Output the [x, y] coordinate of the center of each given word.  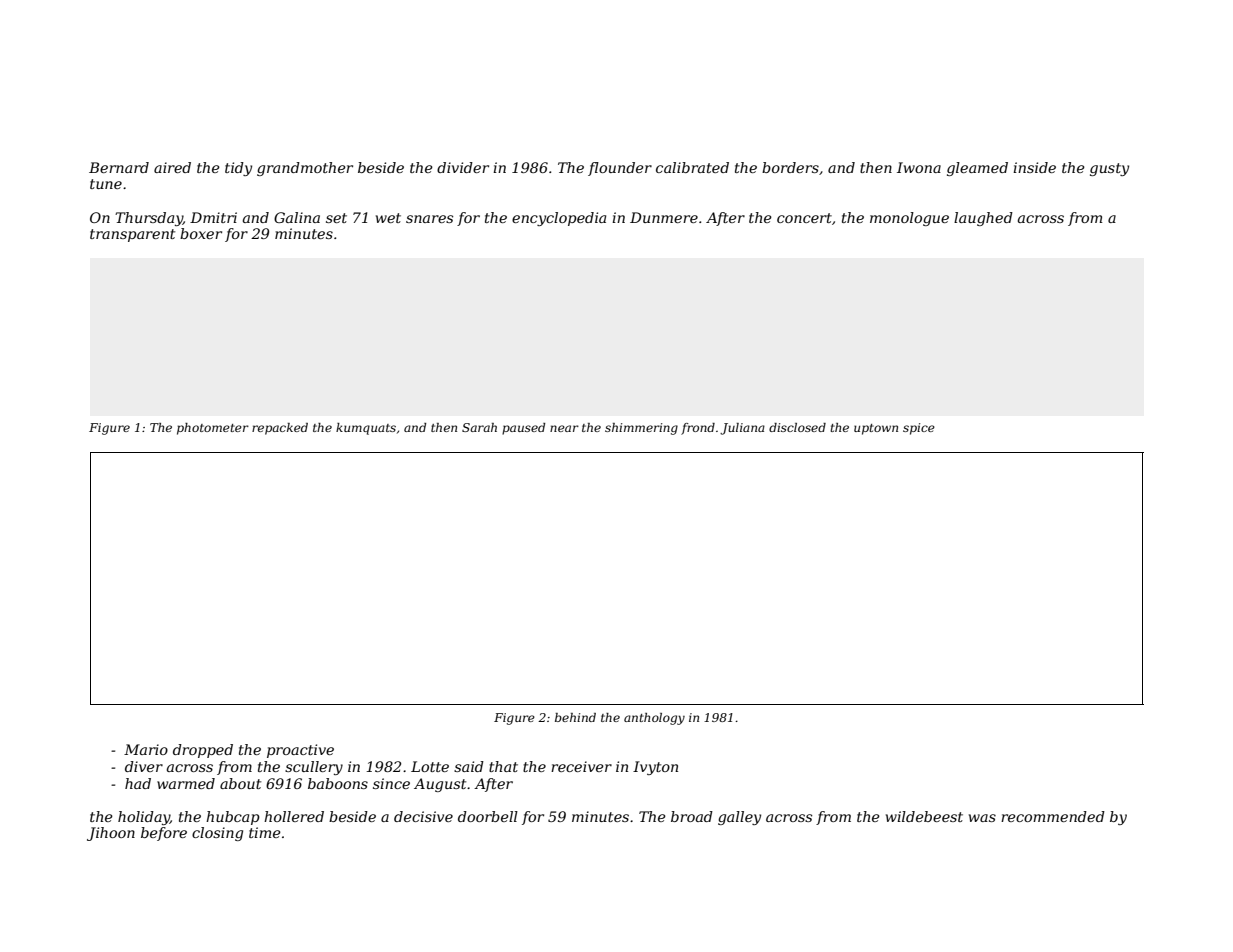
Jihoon [111, 834]
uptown [876, 429]
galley [739, 818]
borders [790, 167]
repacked [280, 429]
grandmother [305, 169]
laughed [983, 219]
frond [698, 429]
